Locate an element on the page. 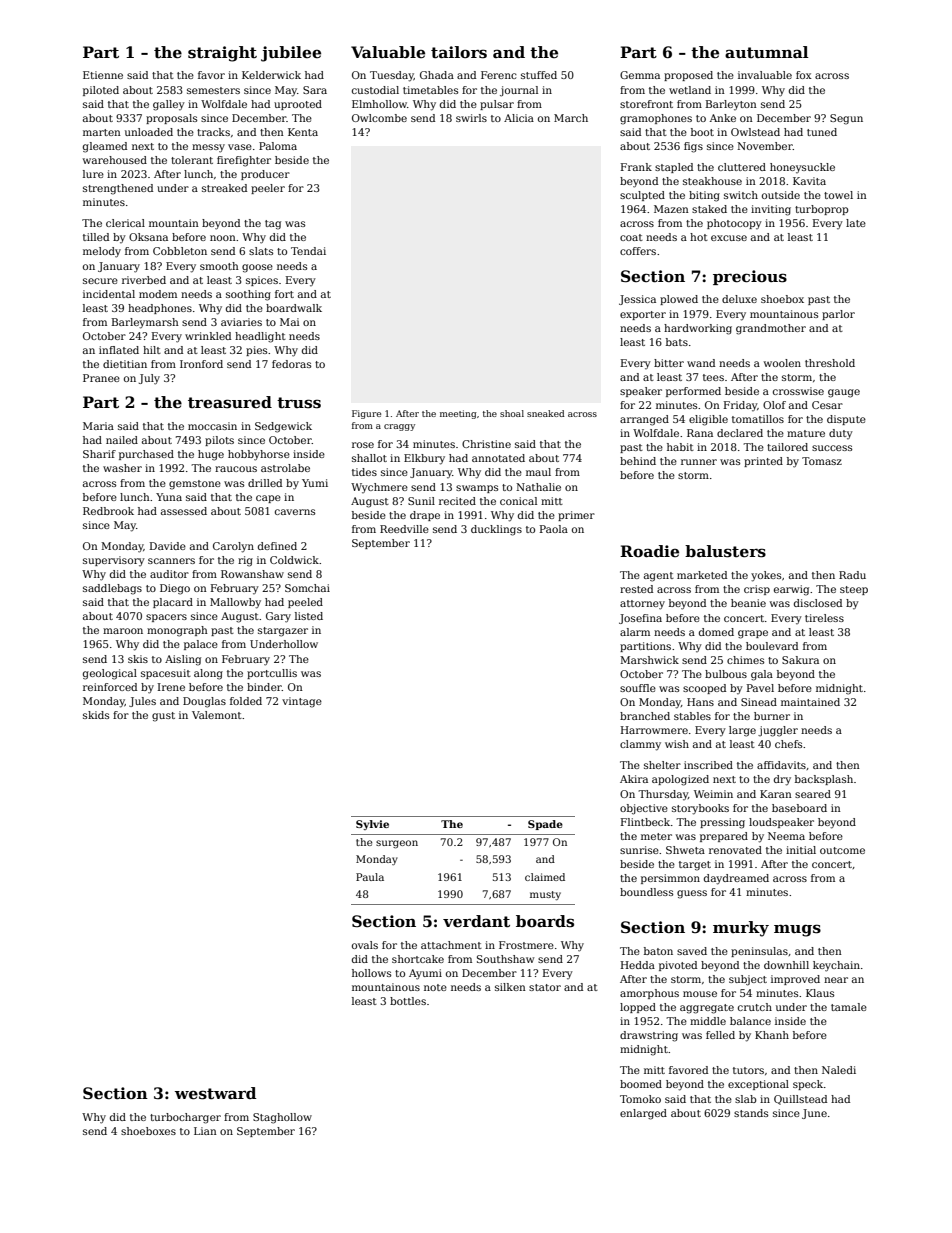 The height and width of the image is (1233, 952). Staghollow is located at coordinates (282, 1118).
